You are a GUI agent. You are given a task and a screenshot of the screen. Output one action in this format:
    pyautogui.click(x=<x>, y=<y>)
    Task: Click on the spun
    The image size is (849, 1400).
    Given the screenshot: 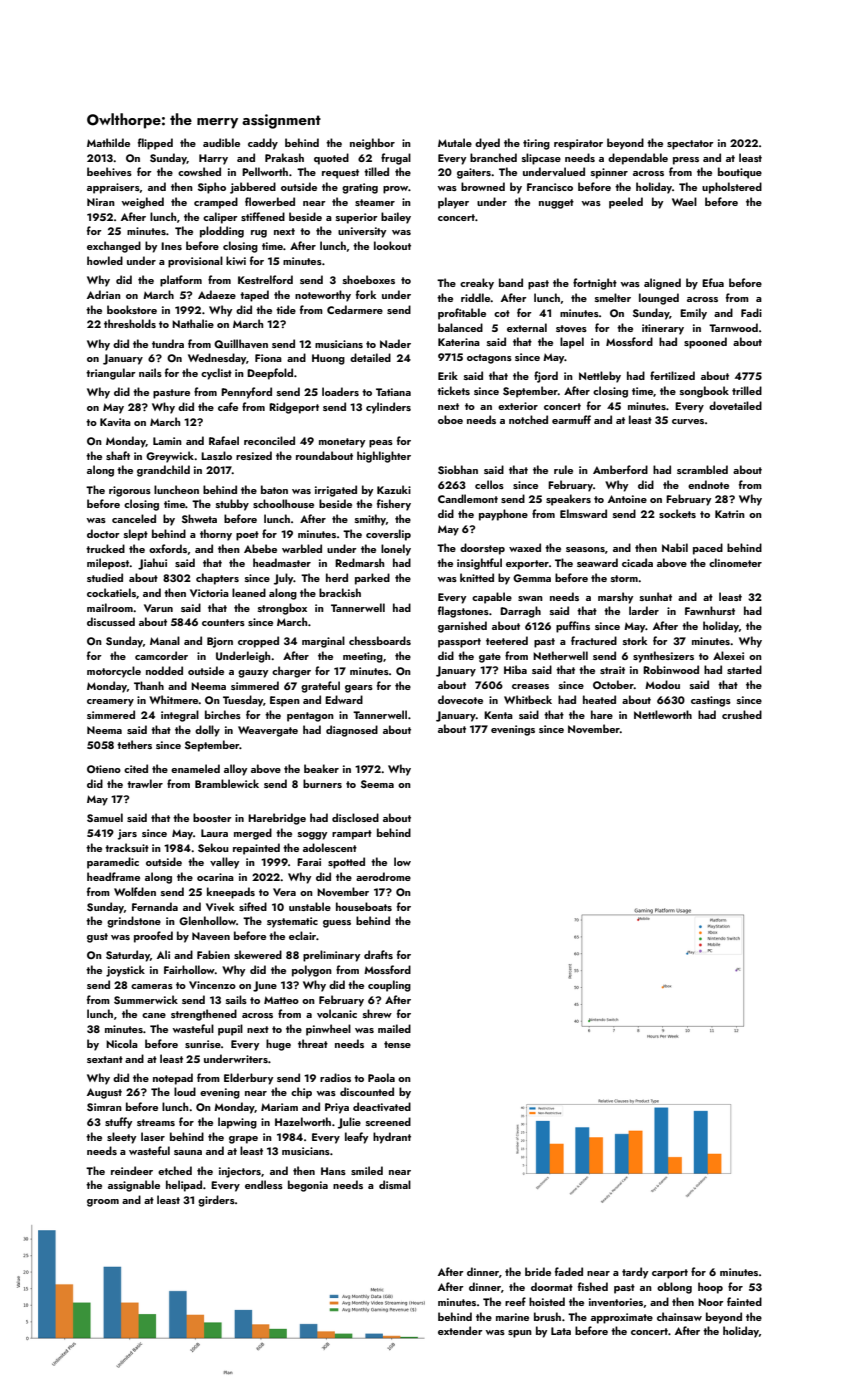 What is the action you would take?
    pyautogui.click(x=520, y=1334)
